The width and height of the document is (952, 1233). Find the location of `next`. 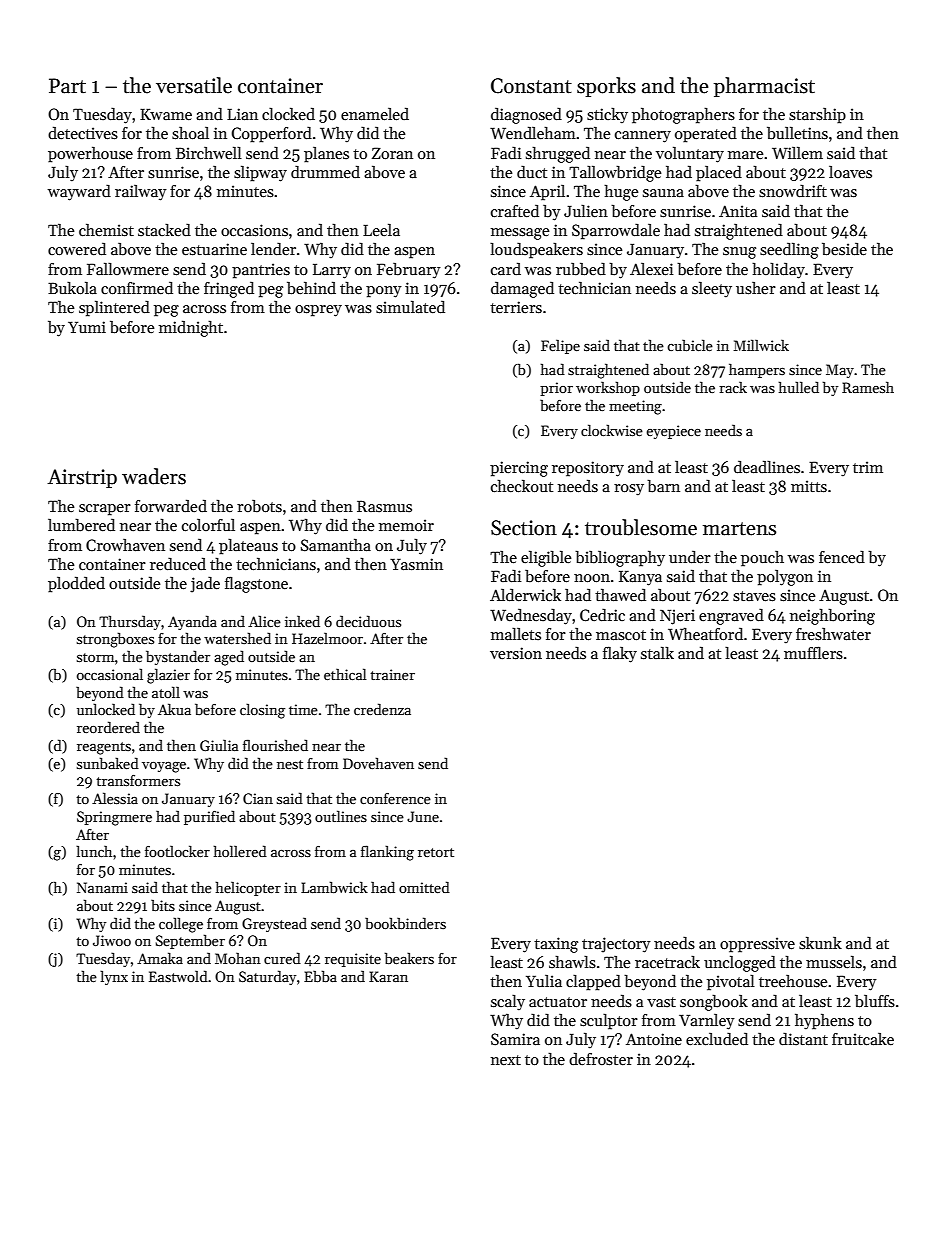

next is located at coordinates (506, 1060).
